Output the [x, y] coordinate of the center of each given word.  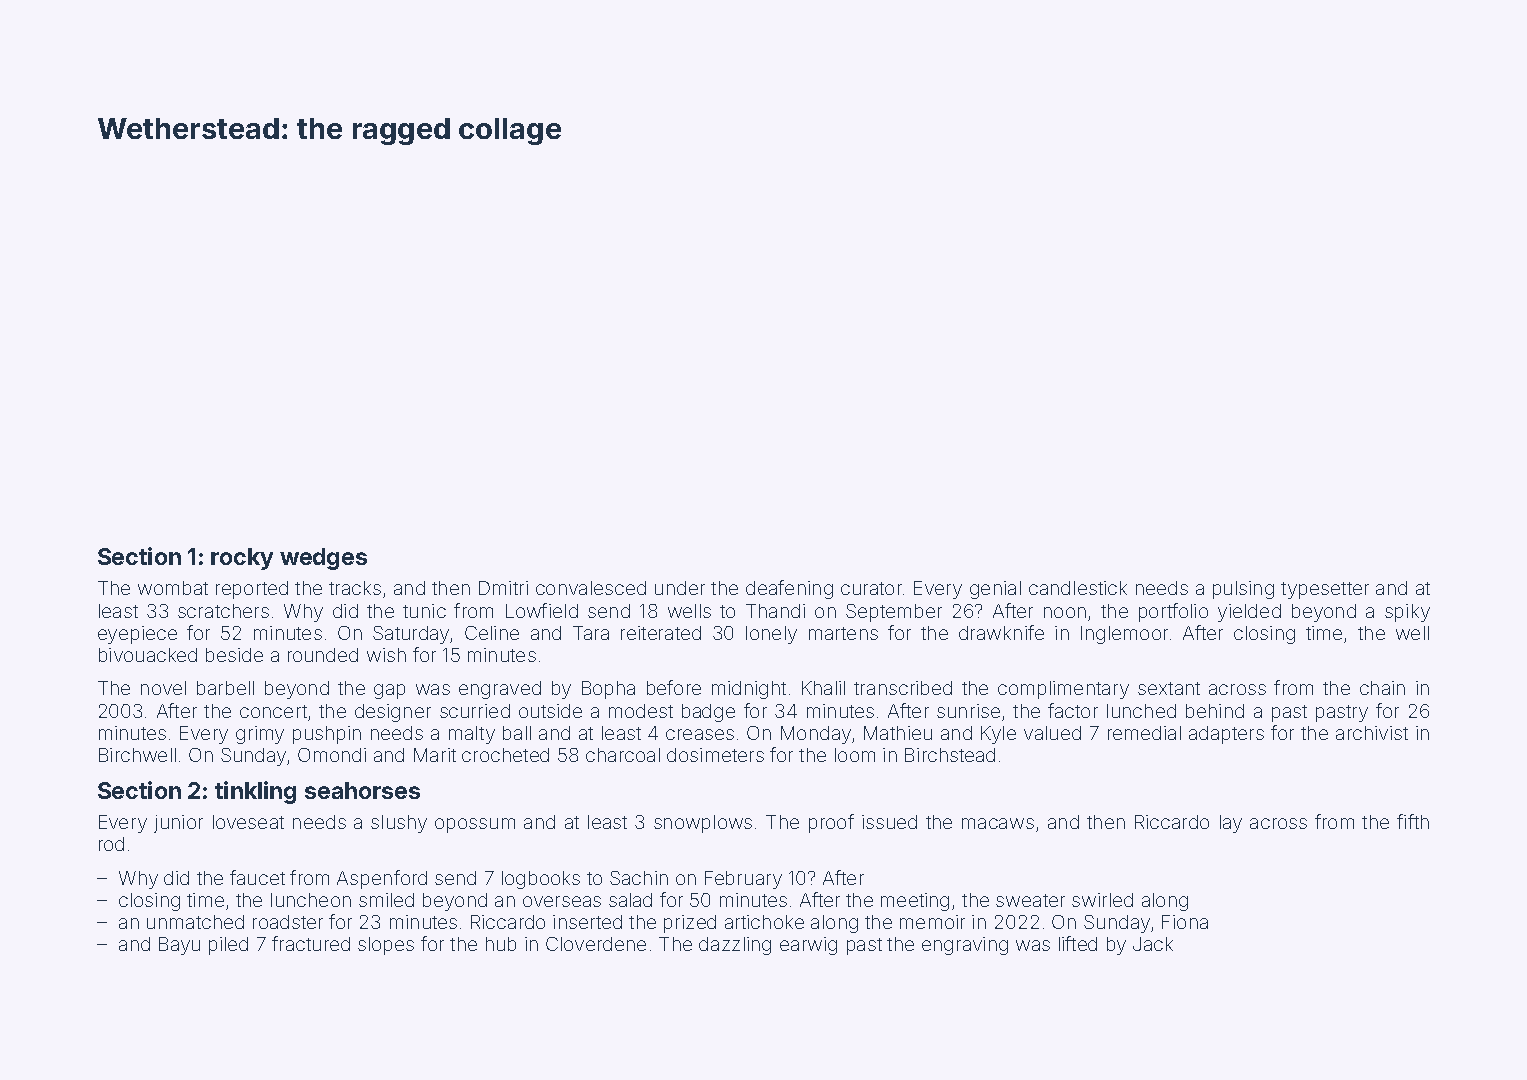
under [680, 588]
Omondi [332, 755]
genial [995, 590]
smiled [386, 900]
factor [1073, 710]
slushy [399, 824]
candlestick [1078, 588]
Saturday [411, 635]
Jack [1153, 944]
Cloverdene [596, 944]
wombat [173, 588]
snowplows [703, 824]
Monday [816, 735]
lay [1231, 824]
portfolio [1173, 612]
